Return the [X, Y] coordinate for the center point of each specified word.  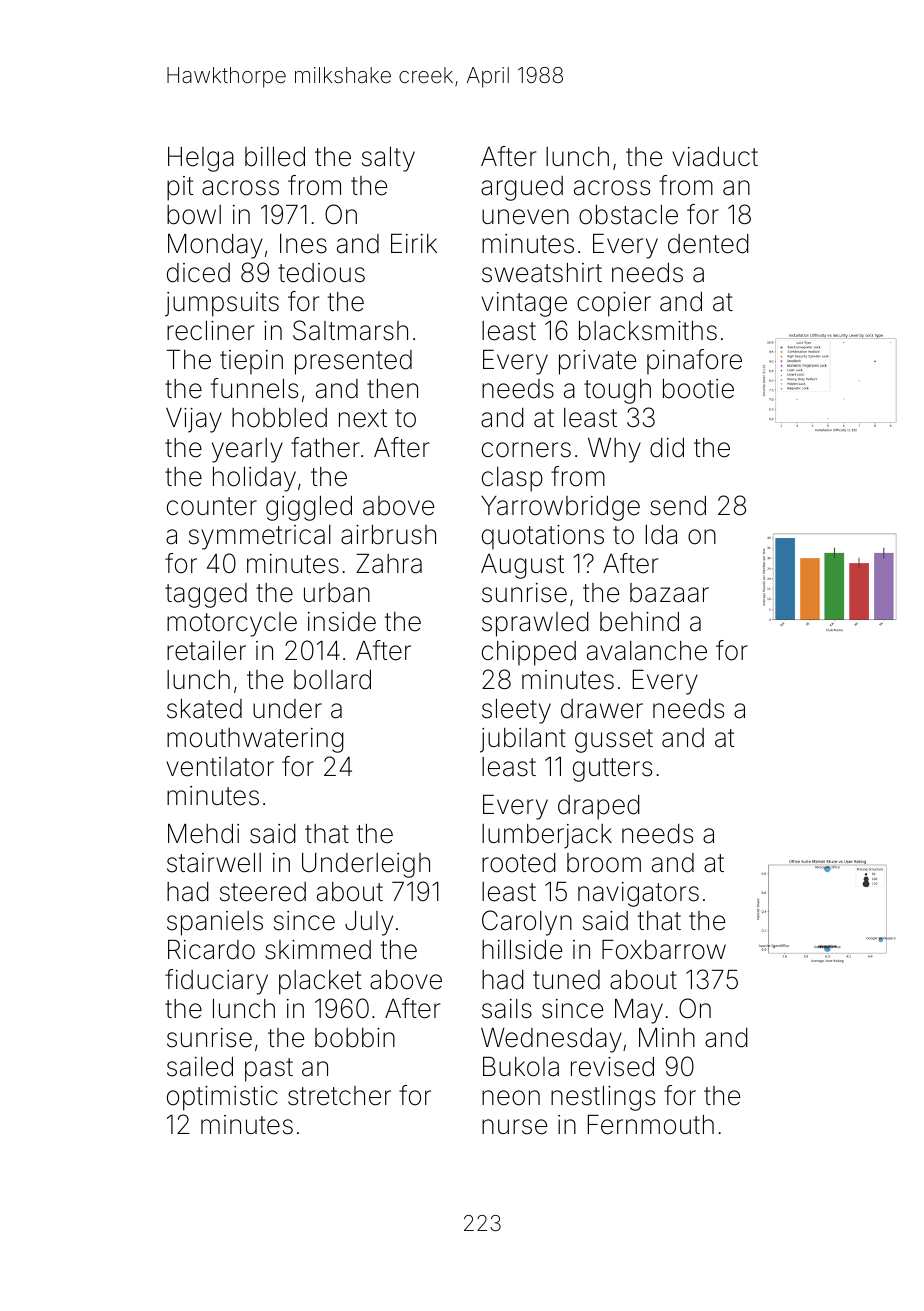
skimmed [318, 950]
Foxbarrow [664, 950]
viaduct [715, 157]
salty [388, 159]
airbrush [388, 535]
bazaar [669, 593]
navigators [638, 894]
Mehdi [203, 834]
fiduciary [216, 982]
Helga [201, 159]
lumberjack [547, 836]
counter [212, 506]
